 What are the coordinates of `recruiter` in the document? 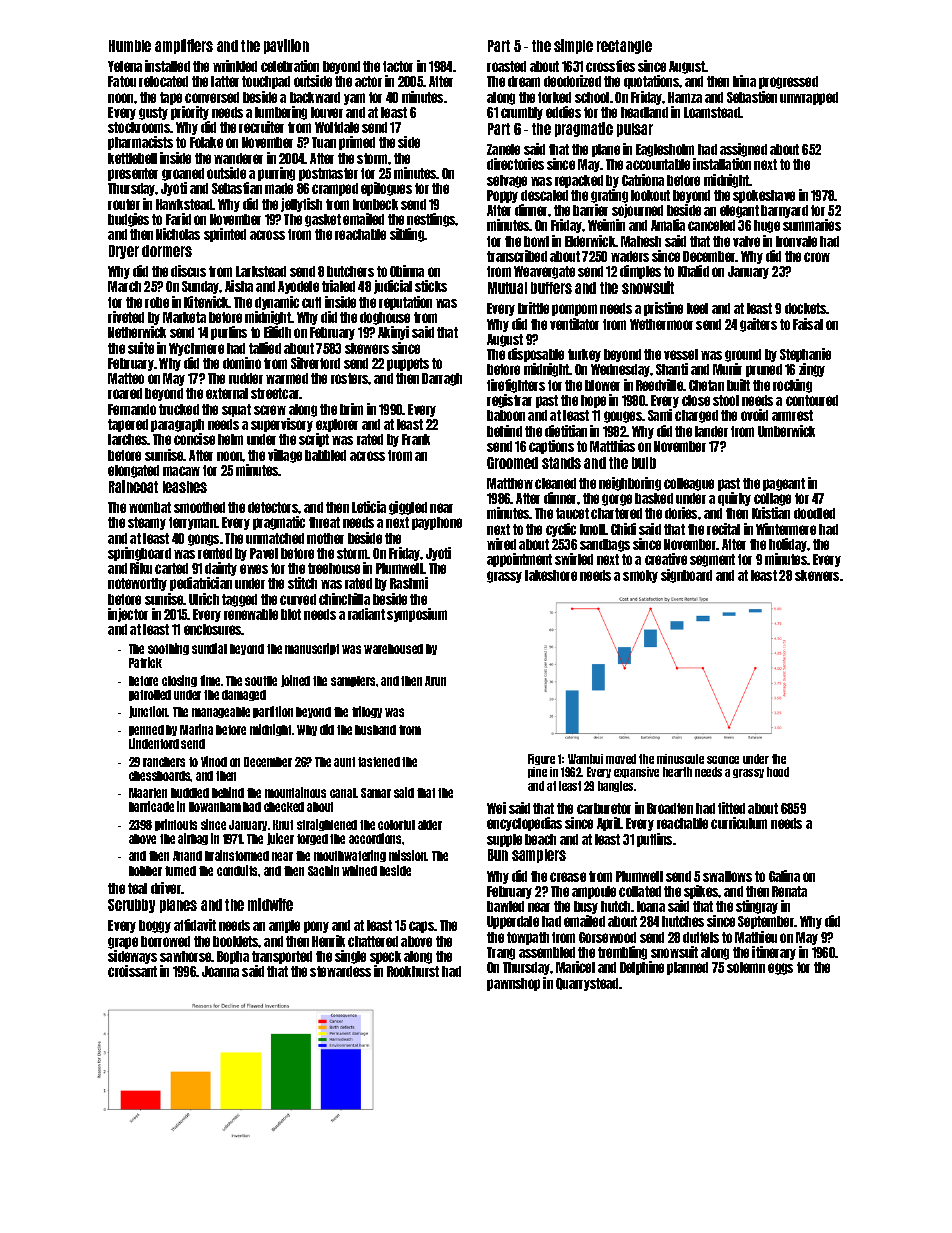 It's located at (261, 127).
